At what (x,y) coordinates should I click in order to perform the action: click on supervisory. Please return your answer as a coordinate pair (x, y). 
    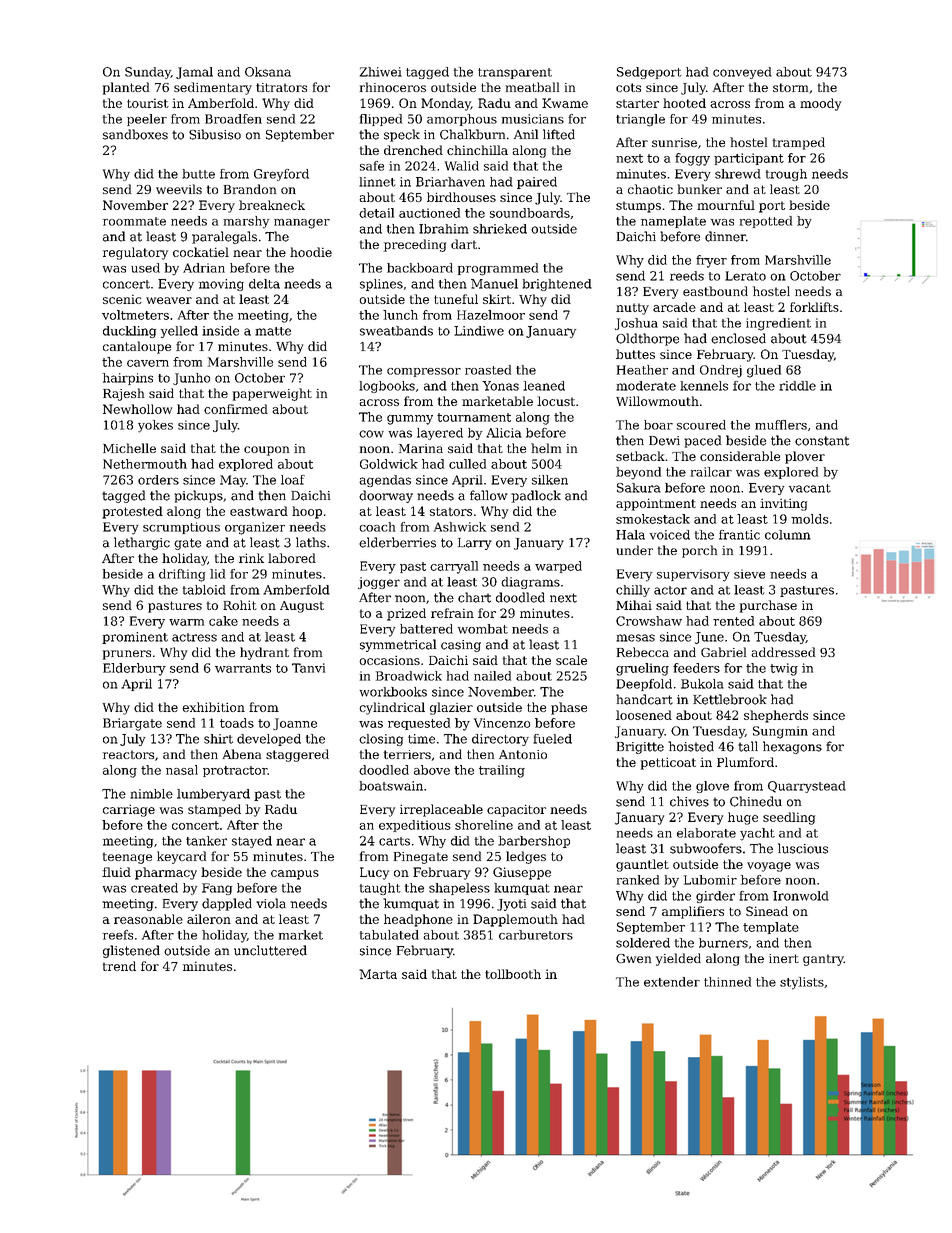
    Looking at the image, I should click on (693, 575).
